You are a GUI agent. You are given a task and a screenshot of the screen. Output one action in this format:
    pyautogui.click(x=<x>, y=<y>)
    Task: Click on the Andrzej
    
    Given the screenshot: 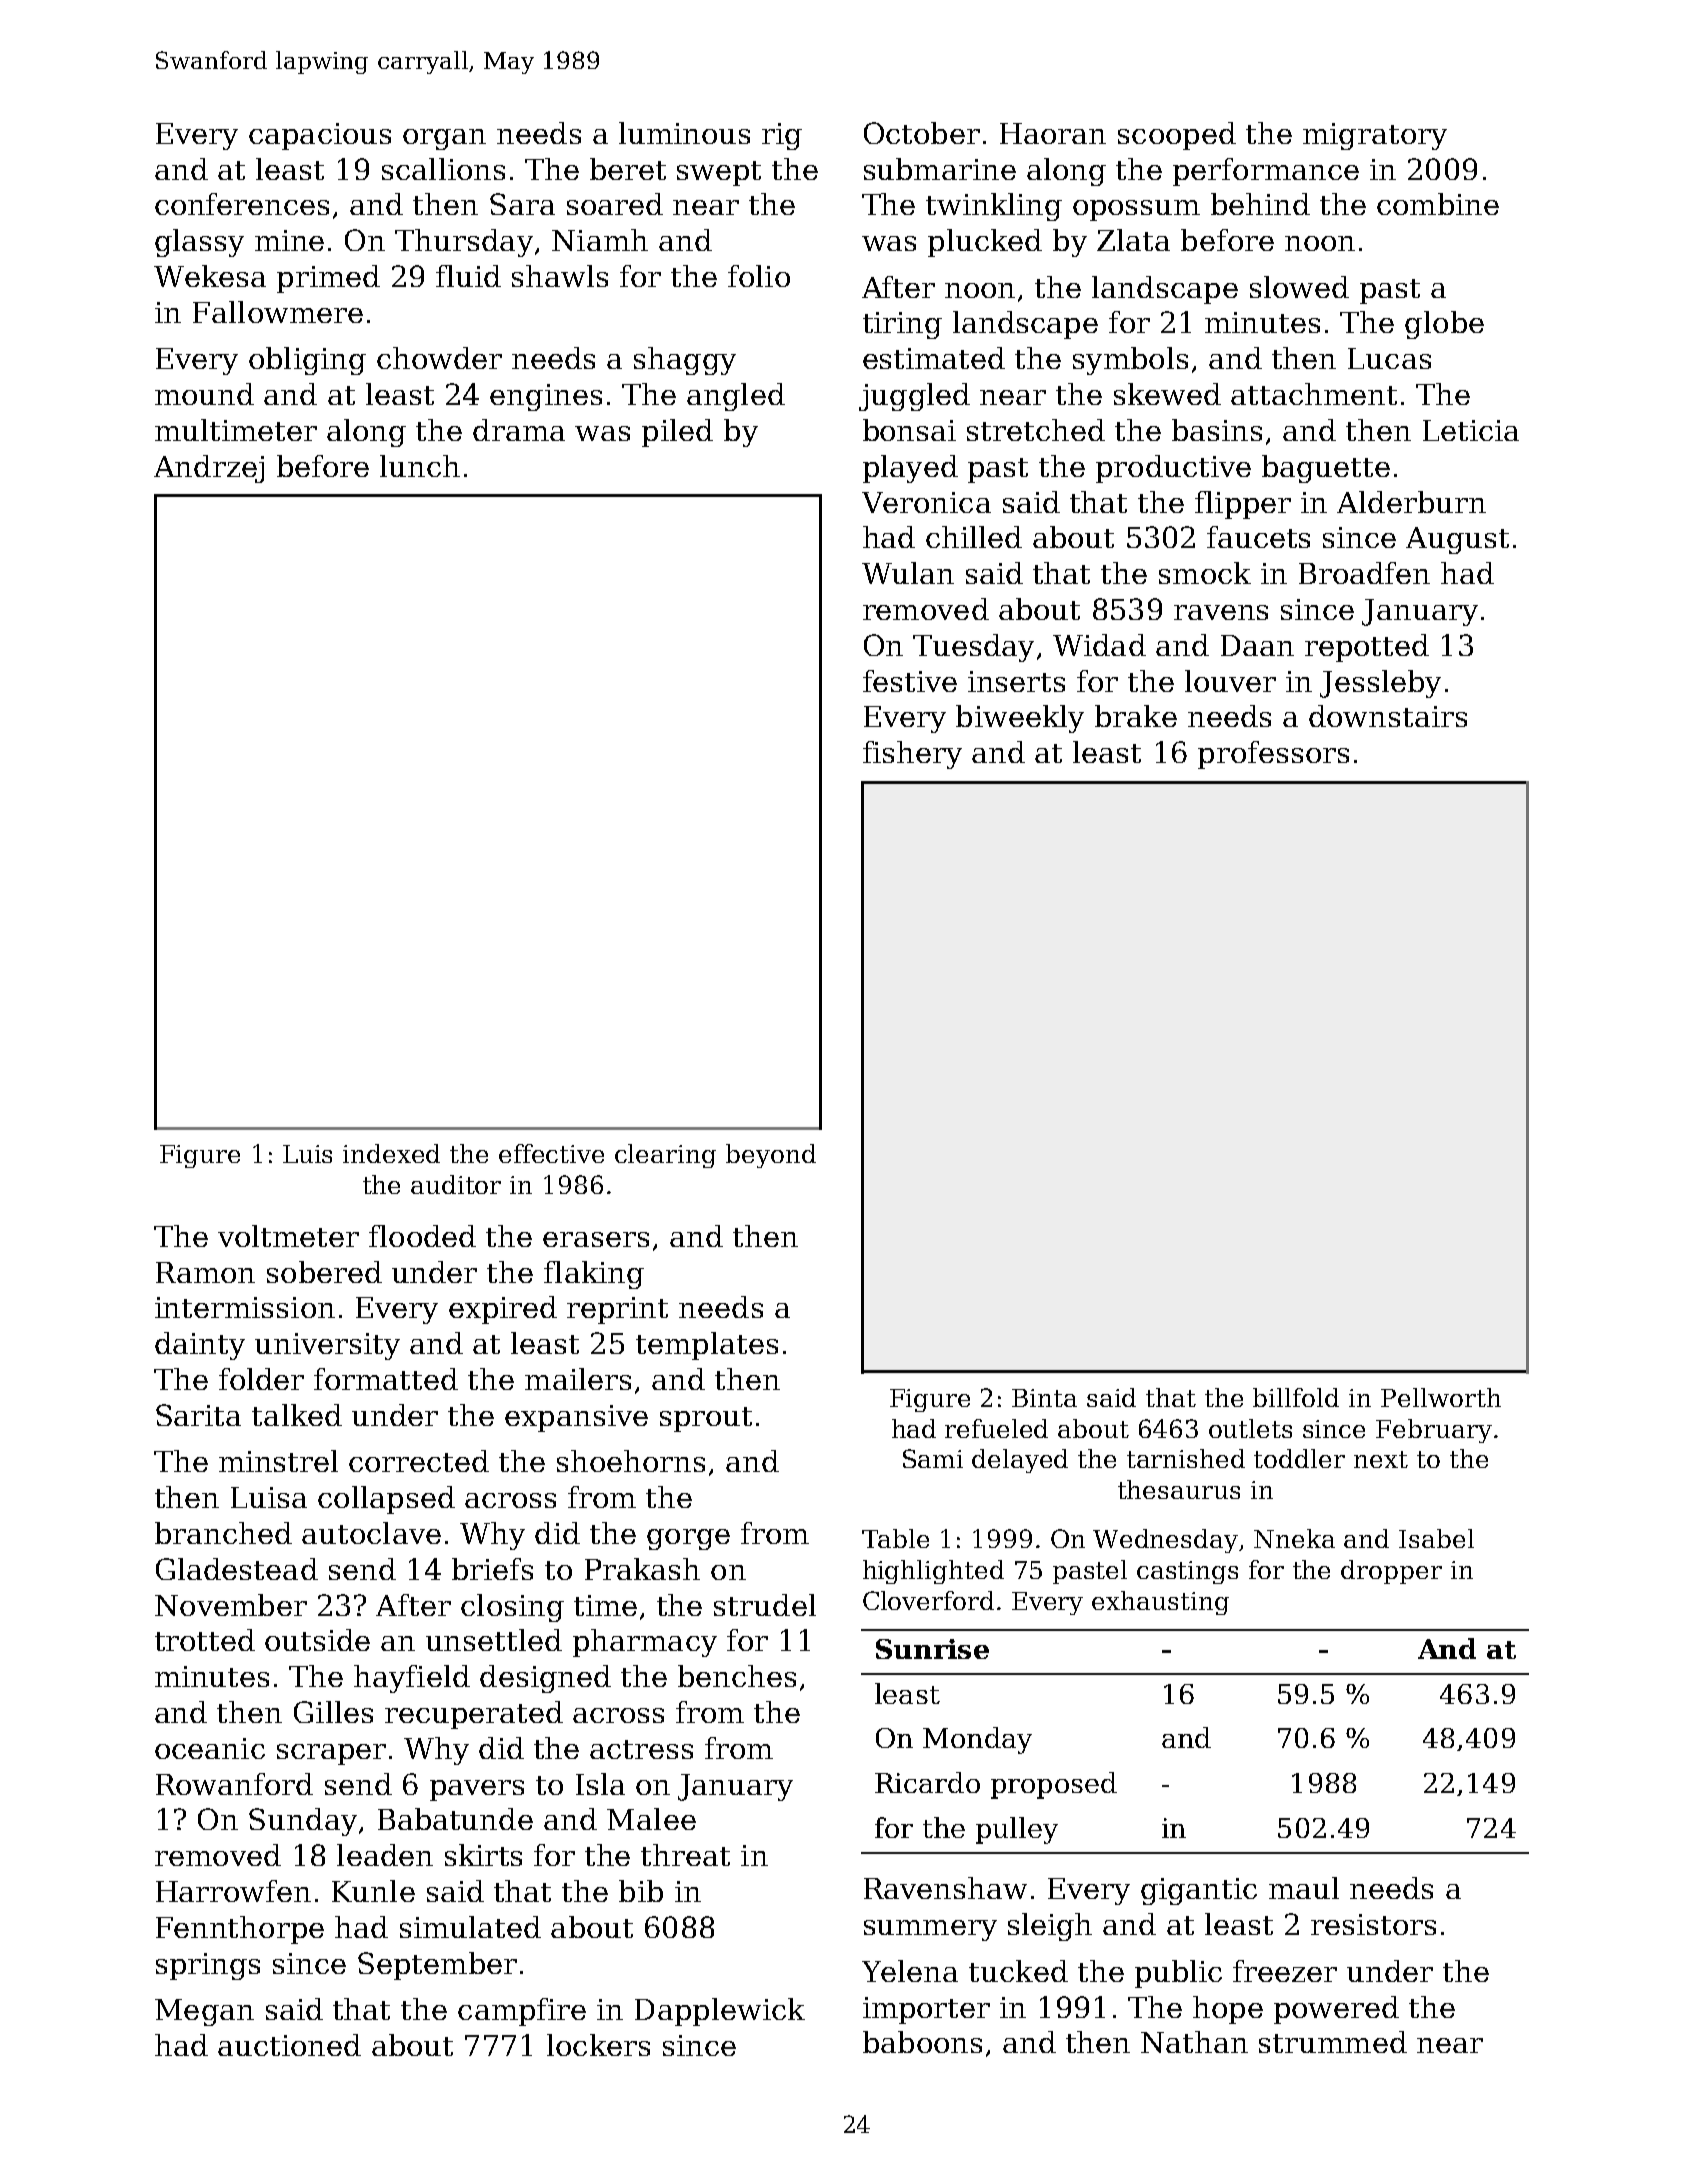 What is the action you would take?
    pyautogui.click(x=209, y=469)
